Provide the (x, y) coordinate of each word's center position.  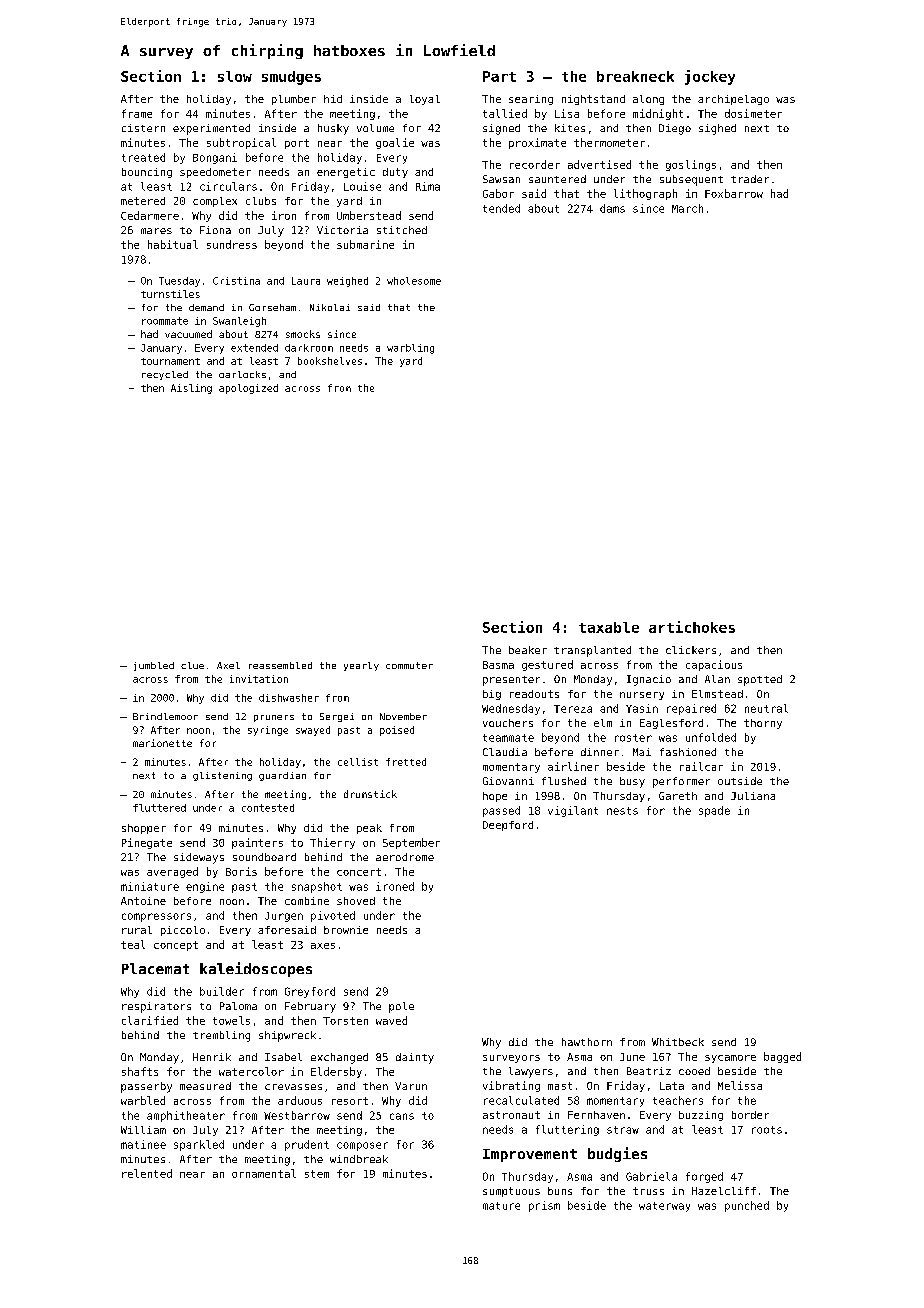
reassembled (280, 665)
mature (501, 1206)
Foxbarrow (734, 193)
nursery (642, 696)
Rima (428, 186)
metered (143, 201)
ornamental (264, 1173)
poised (397, 731)
